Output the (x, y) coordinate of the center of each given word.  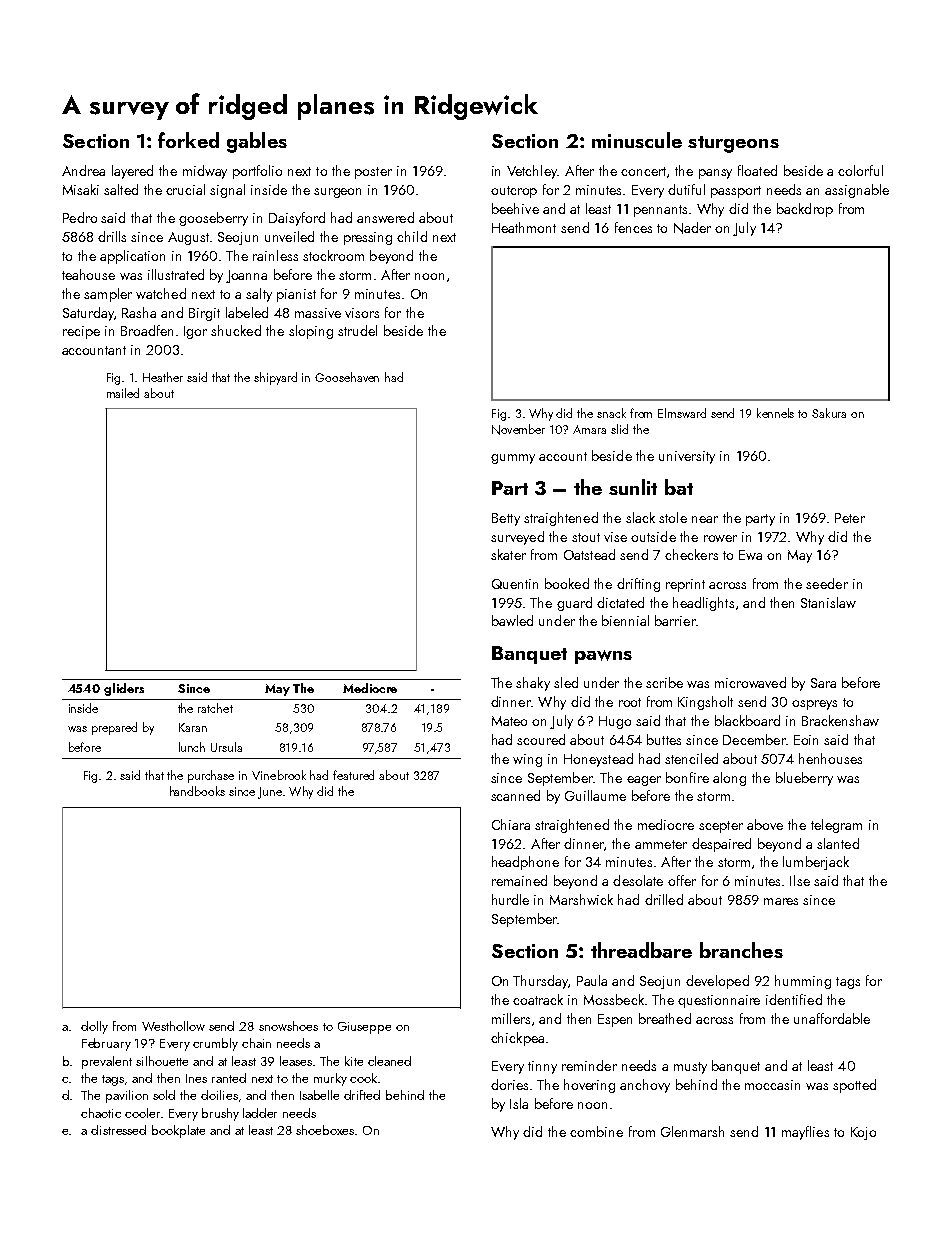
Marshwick (581, 899)
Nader (692, 228)
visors (362, 313)
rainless (275, 255)
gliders (124, 689)
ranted (229, 1078)
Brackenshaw (840, 720)
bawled (512, 620)
